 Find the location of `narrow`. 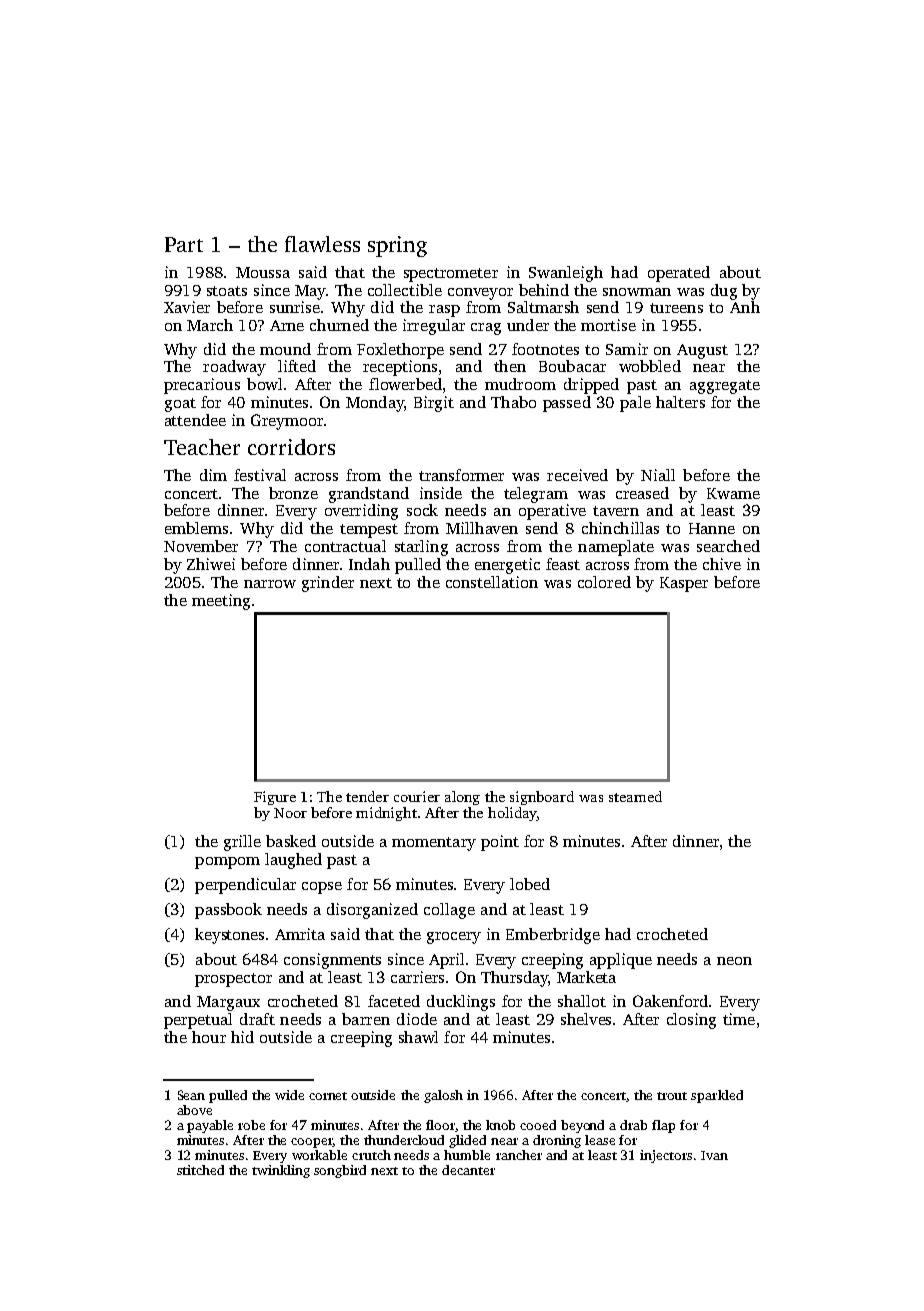

narrow is located at coordinates (270, 584).
